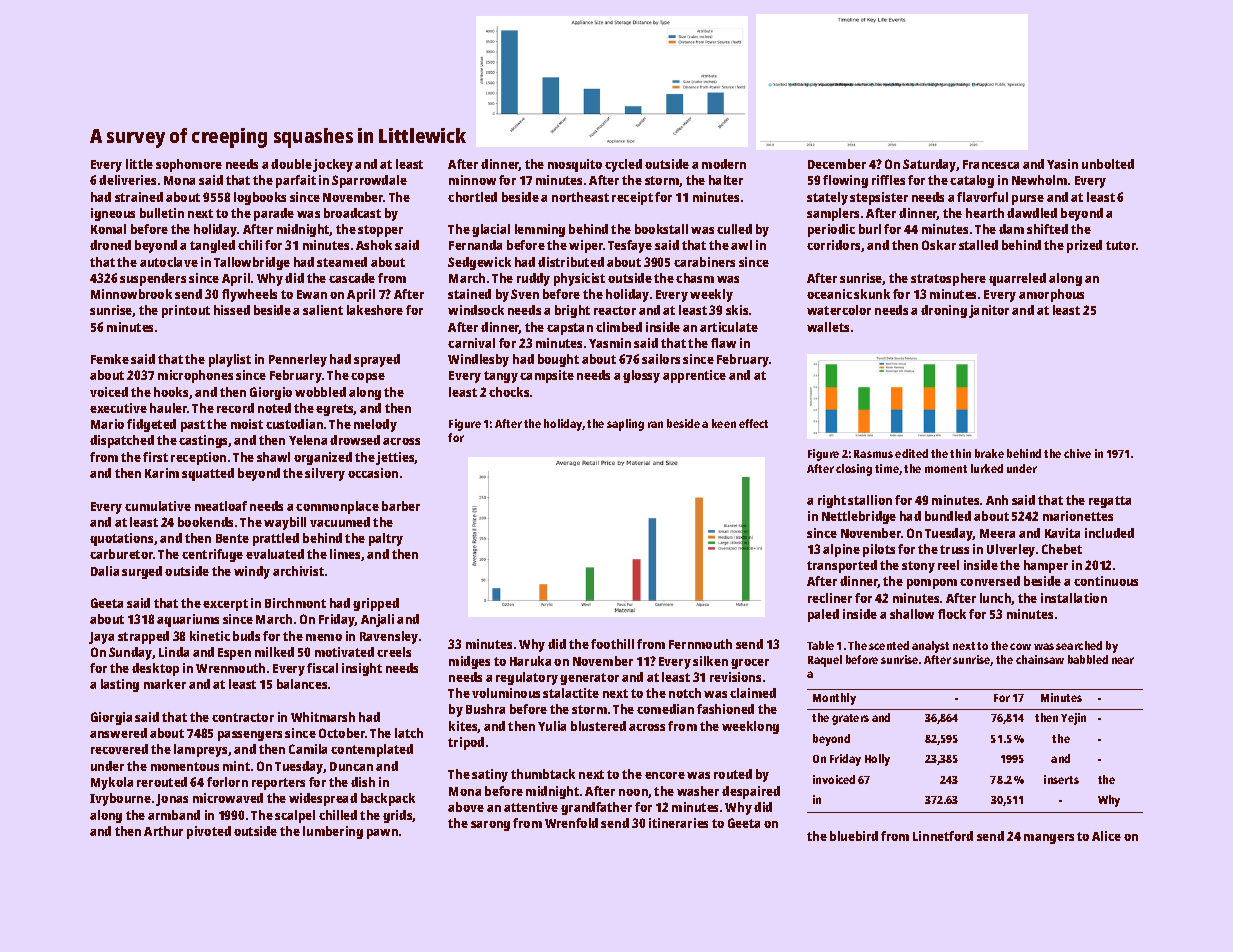 This page has width=1233, height=952. I want to click on Fernmouth, so click(700, 644).
